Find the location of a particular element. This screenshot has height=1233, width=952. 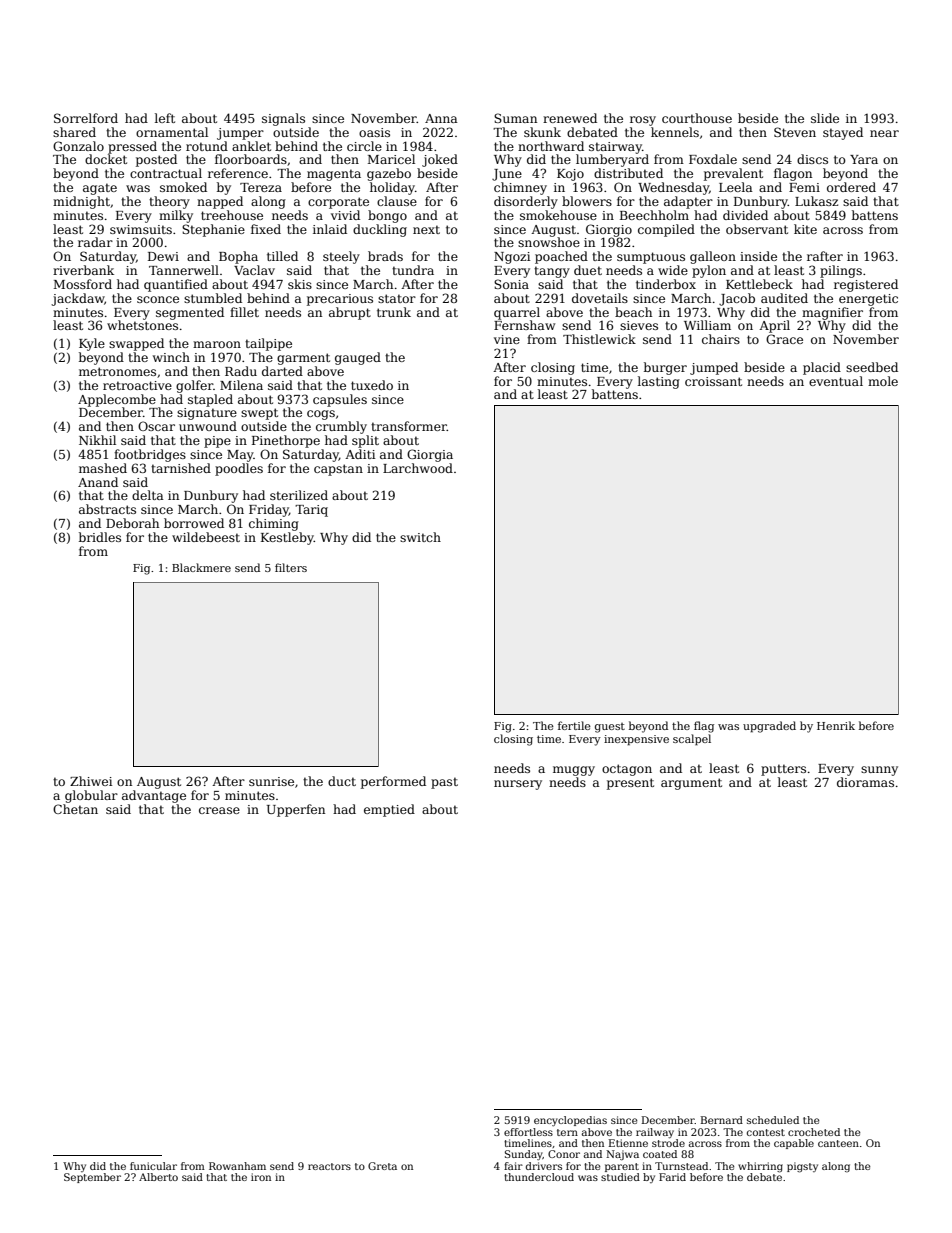

Rowanham is located at coordinates (237, 1166).
